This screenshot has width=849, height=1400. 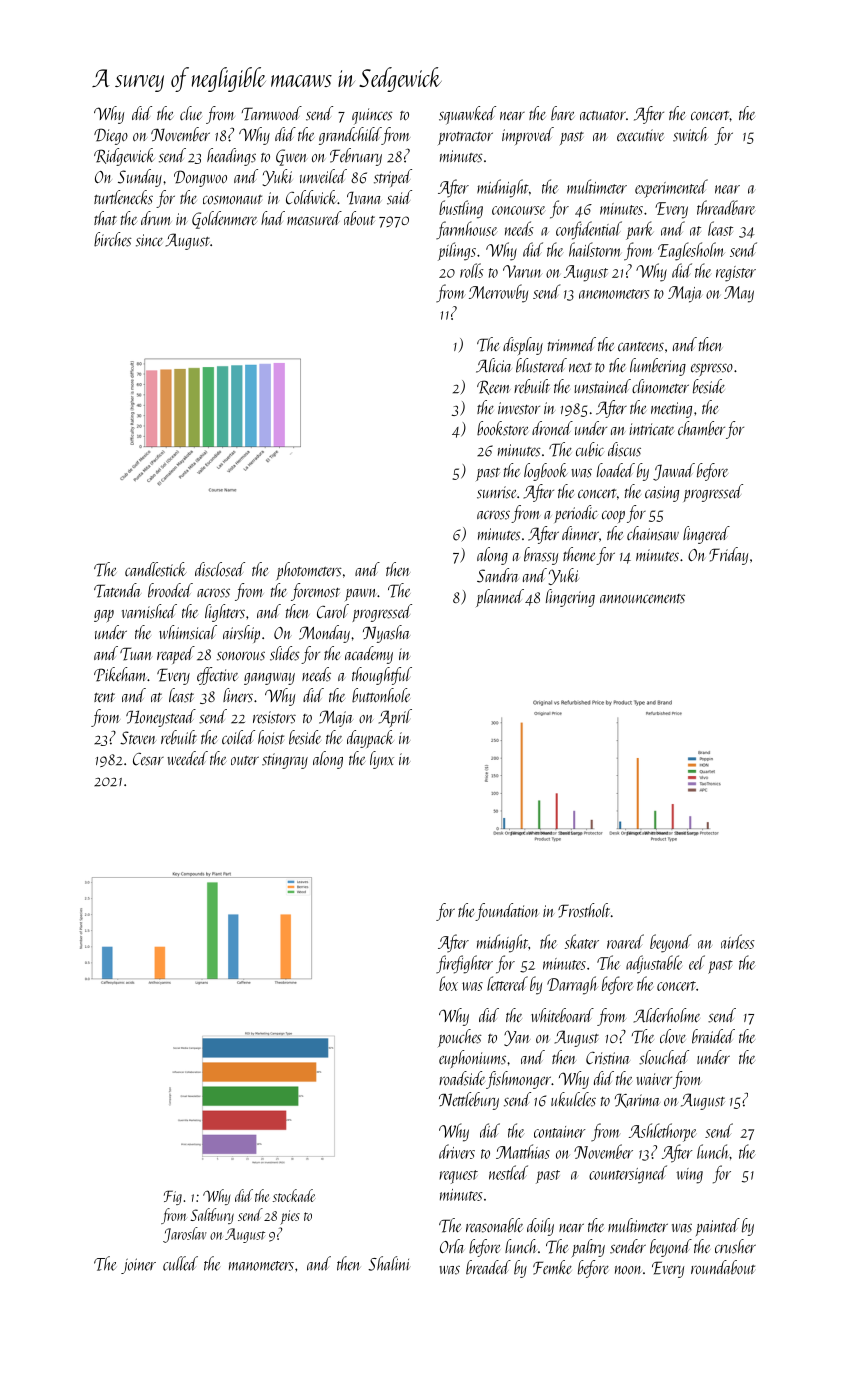 What do you see at coordinates (176, 655) in the screenshot?
I see `reaped` at bounding box center [176, 655].
